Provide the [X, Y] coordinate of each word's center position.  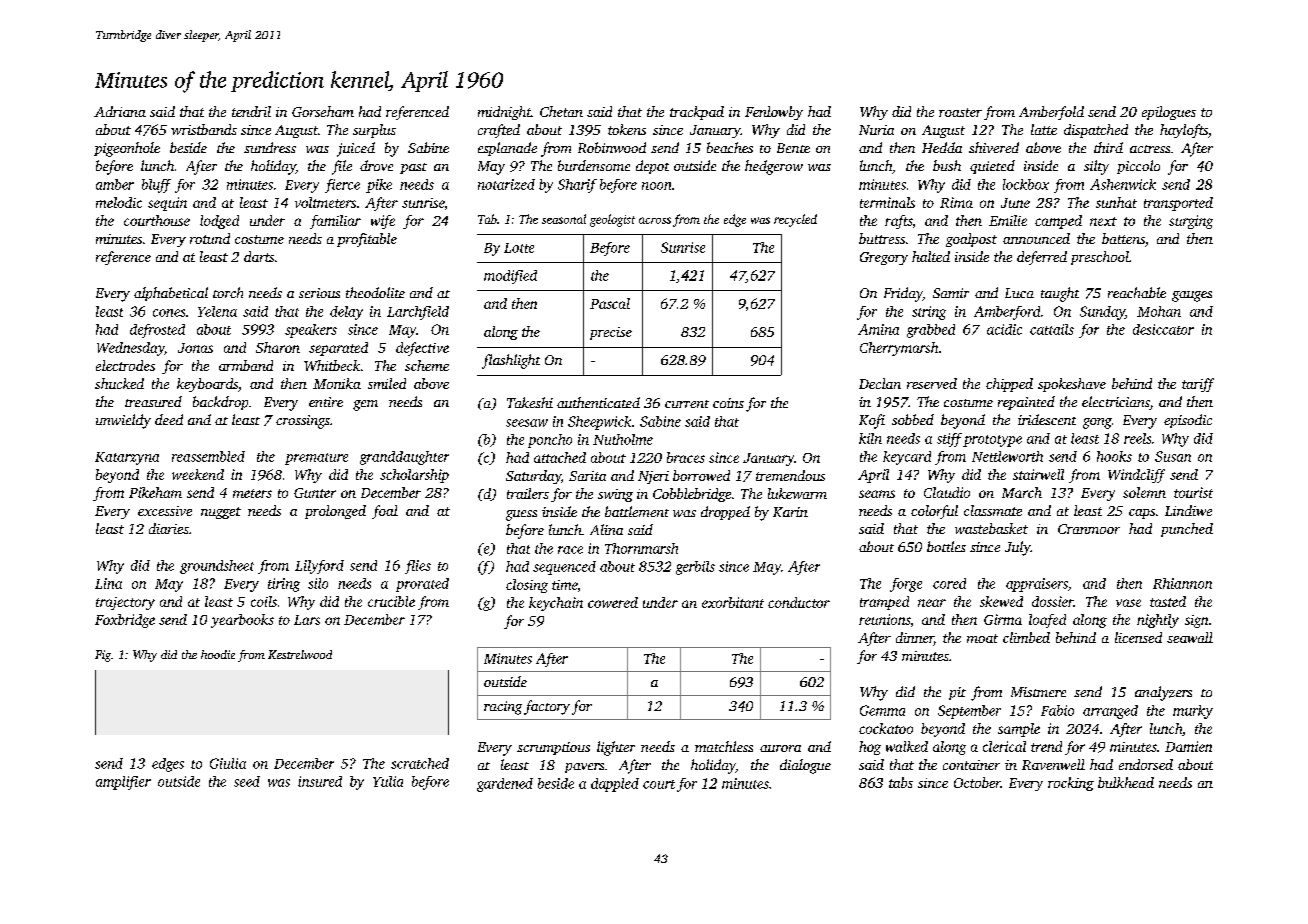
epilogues [1169, 113]
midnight [504, 113]
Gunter [315, 493]
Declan [880, 383]
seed [247, 781]
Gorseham [323, 111]
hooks [1114, 456]
